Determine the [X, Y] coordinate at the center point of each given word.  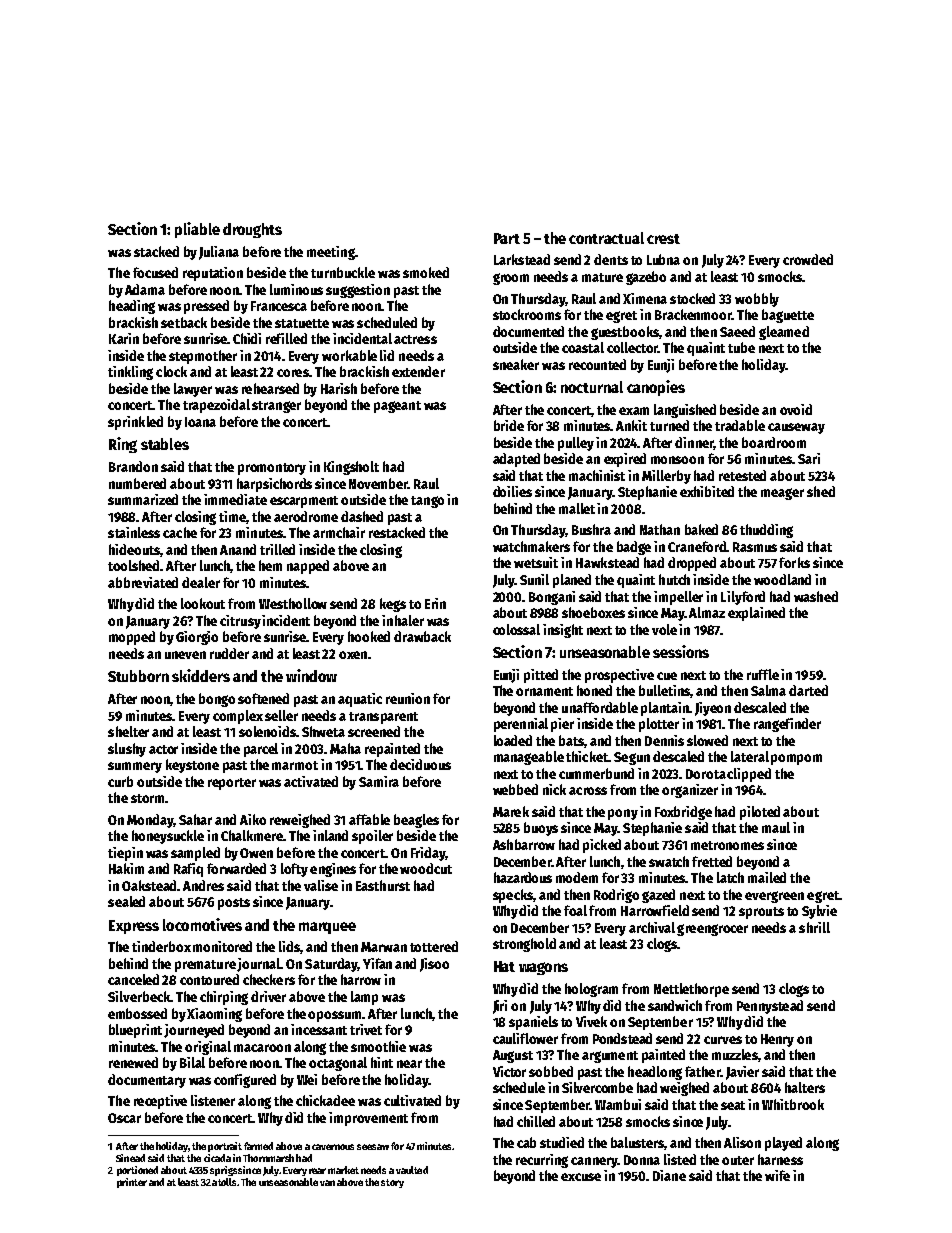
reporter [232, 784]
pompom [796, 759]
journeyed [194, 1031]
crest [663, 239]
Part [507, 238]
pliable [197, 230]
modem [577, 877]
